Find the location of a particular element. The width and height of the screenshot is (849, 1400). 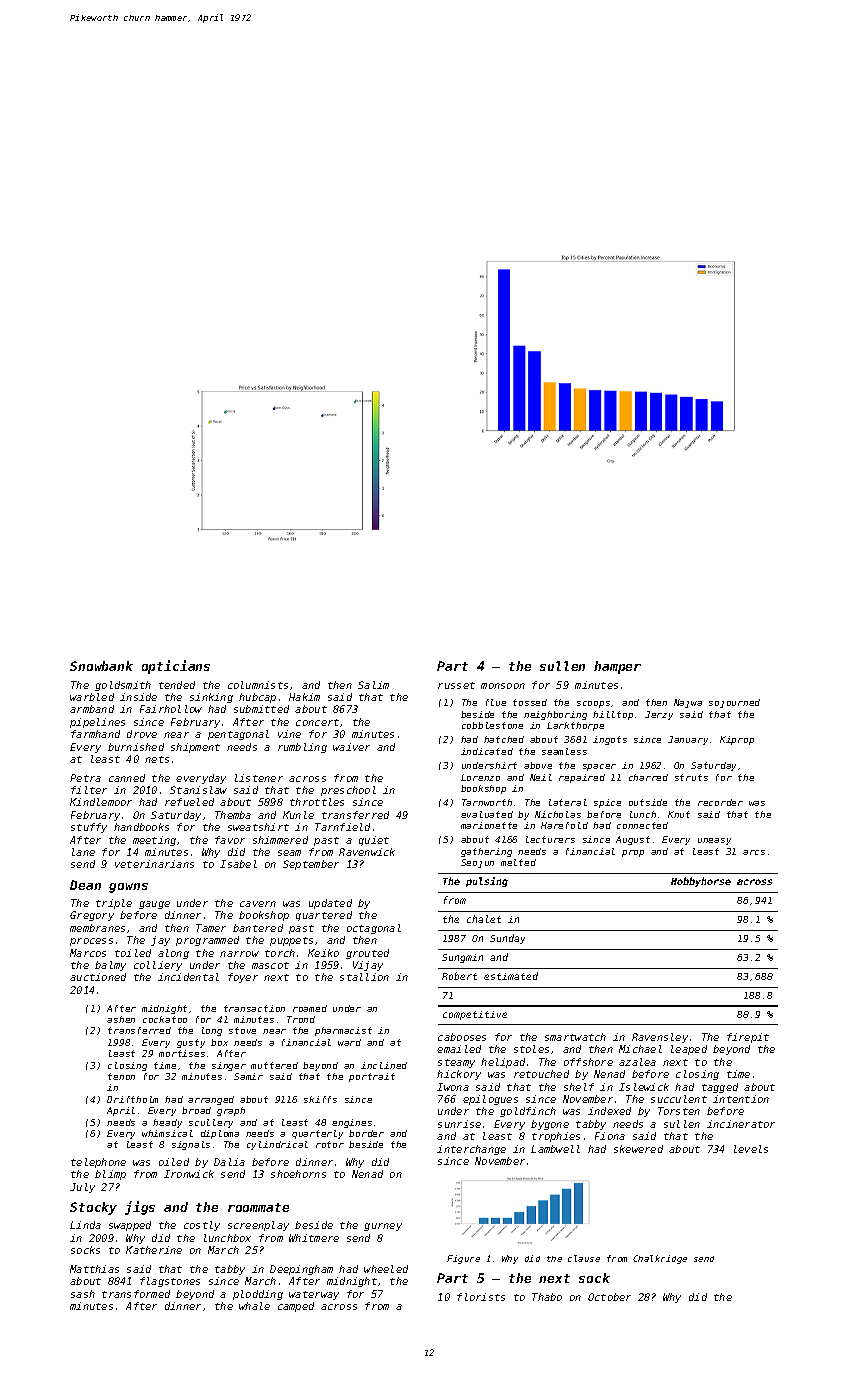

Whitmere is located at coordinates (314, 1238).
